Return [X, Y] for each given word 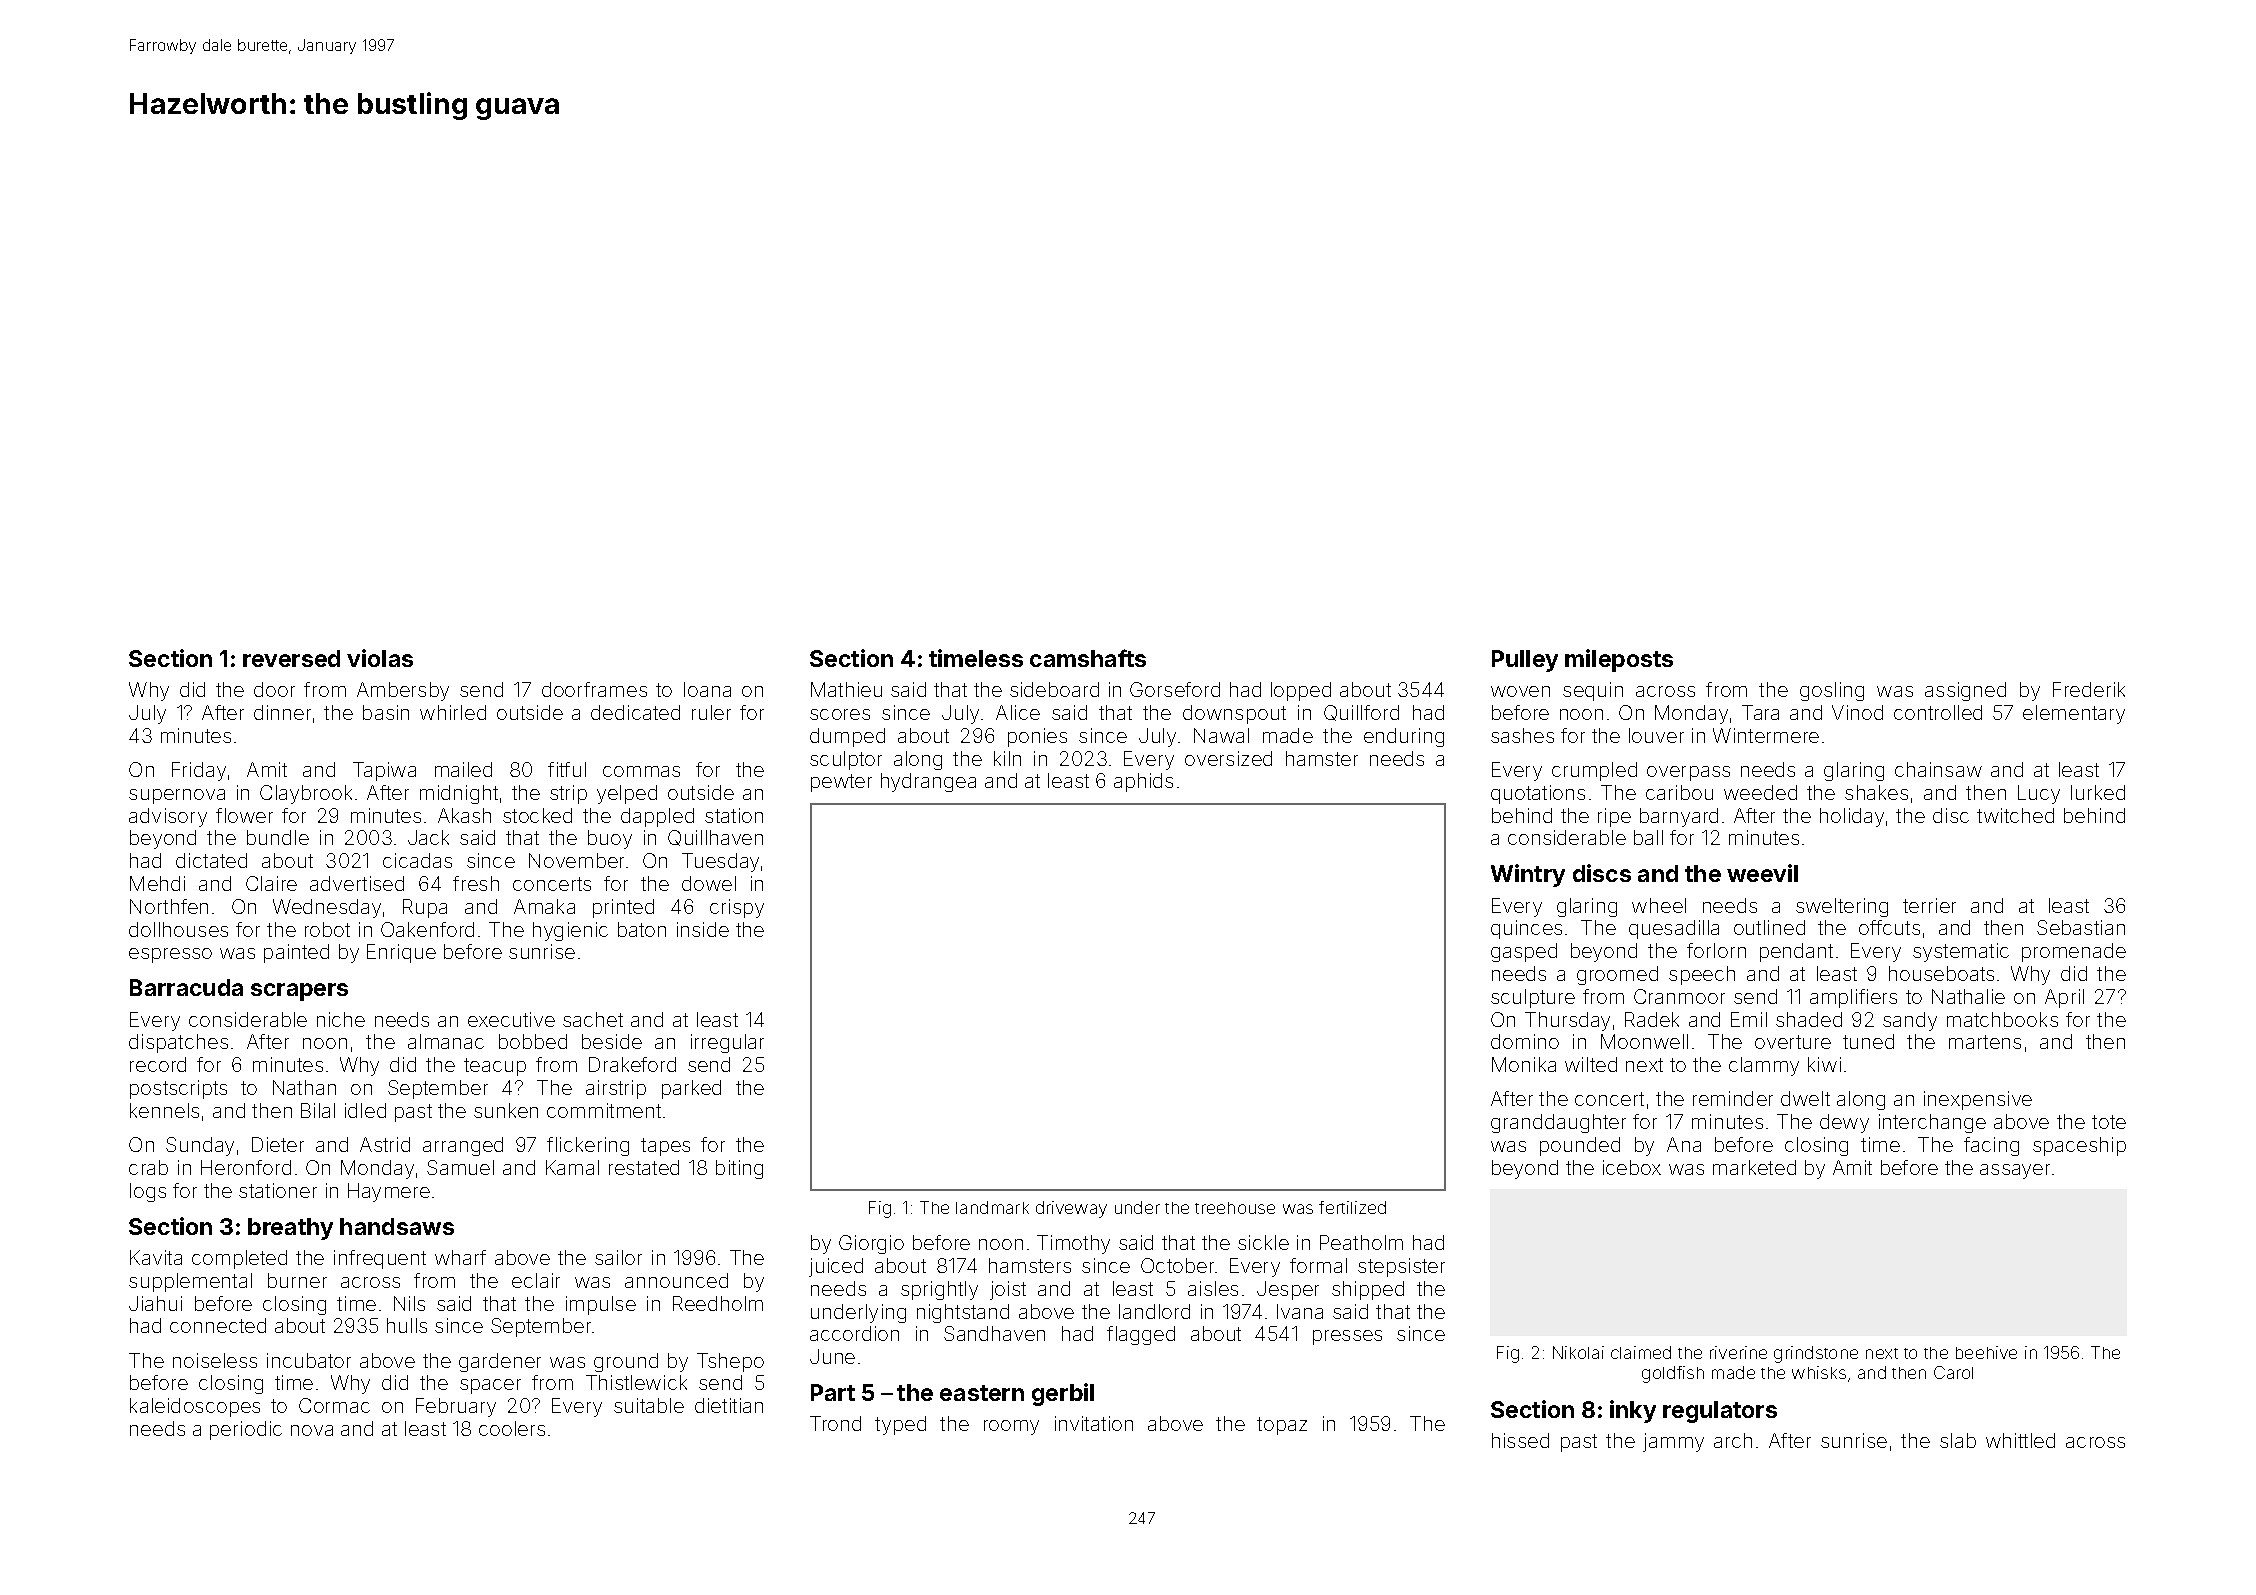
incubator [309, 1360]
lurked [2098, 792]
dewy [1844, 1123]
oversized [1228, 758]
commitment [604, 1110]
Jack [428, 837]
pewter [841, 783]
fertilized [1352, 1207]
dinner [282, 712]
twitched [2015, 815]
